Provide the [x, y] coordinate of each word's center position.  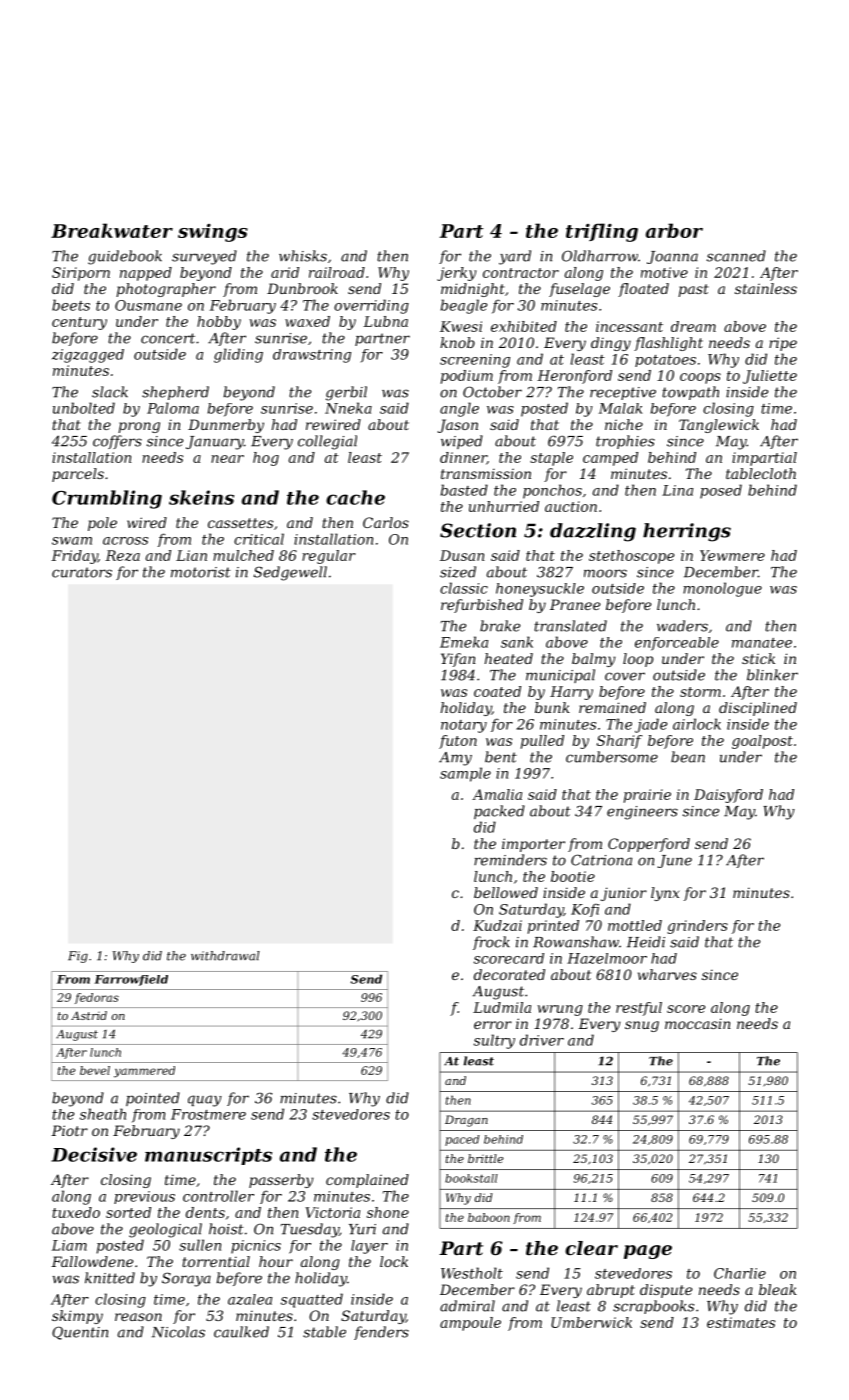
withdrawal [225, 956]
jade [651, 725]
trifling [602, 232]
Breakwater [112, 230]
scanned [736, 256]
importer [533, 845]
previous [144, 1197]
